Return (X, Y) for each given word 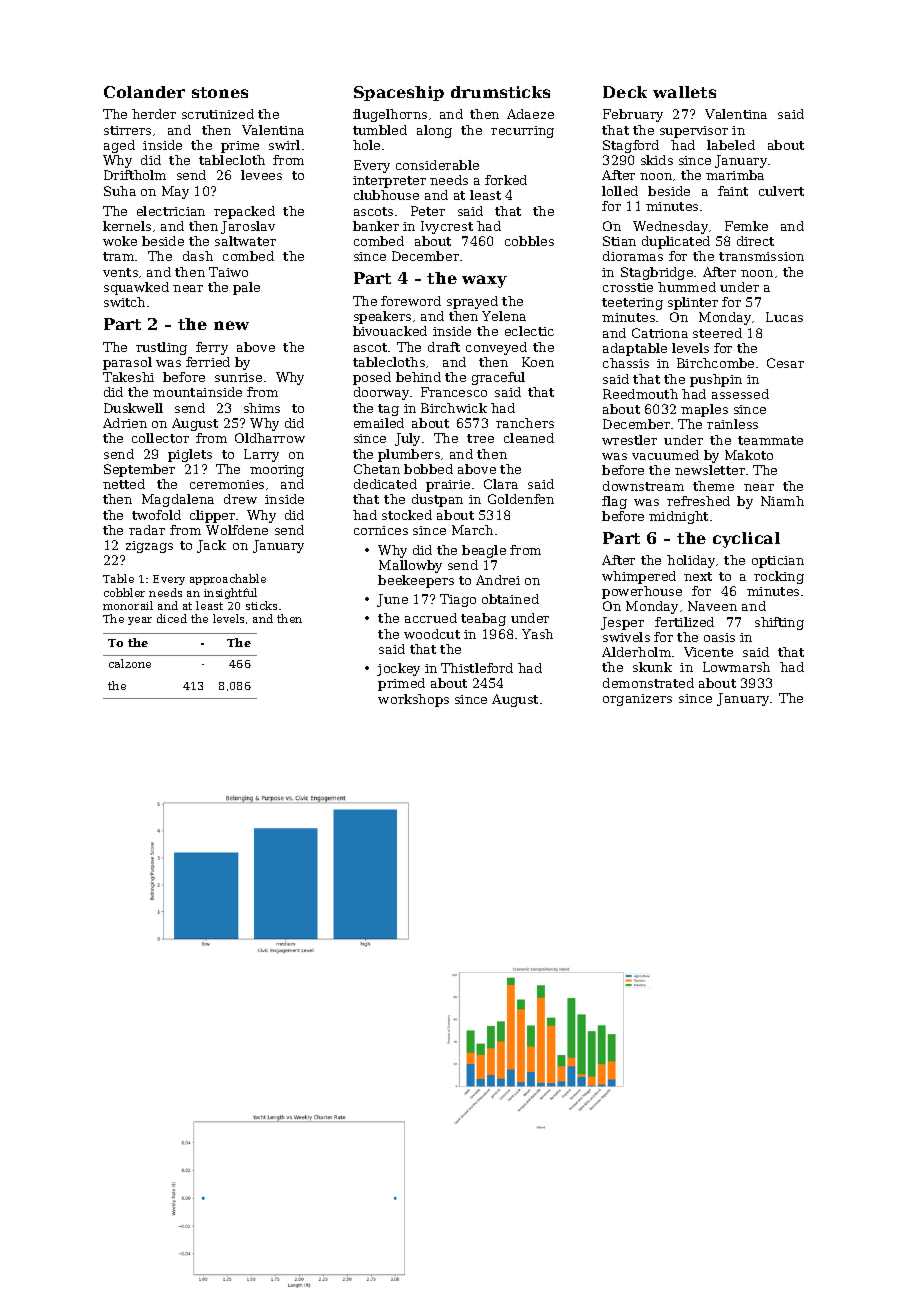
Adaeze (530, 114)
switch (124, 302)
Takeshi (128, 377)
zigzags (149, 547)
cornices (381, 530)
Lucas (784, 317)
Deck (625, 92)
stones (220, 92)
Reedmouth (640, 394)
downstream (643, 486)
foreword (411, 301)
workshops (413, 700)
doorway (381, 393)
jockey (398, 669)
